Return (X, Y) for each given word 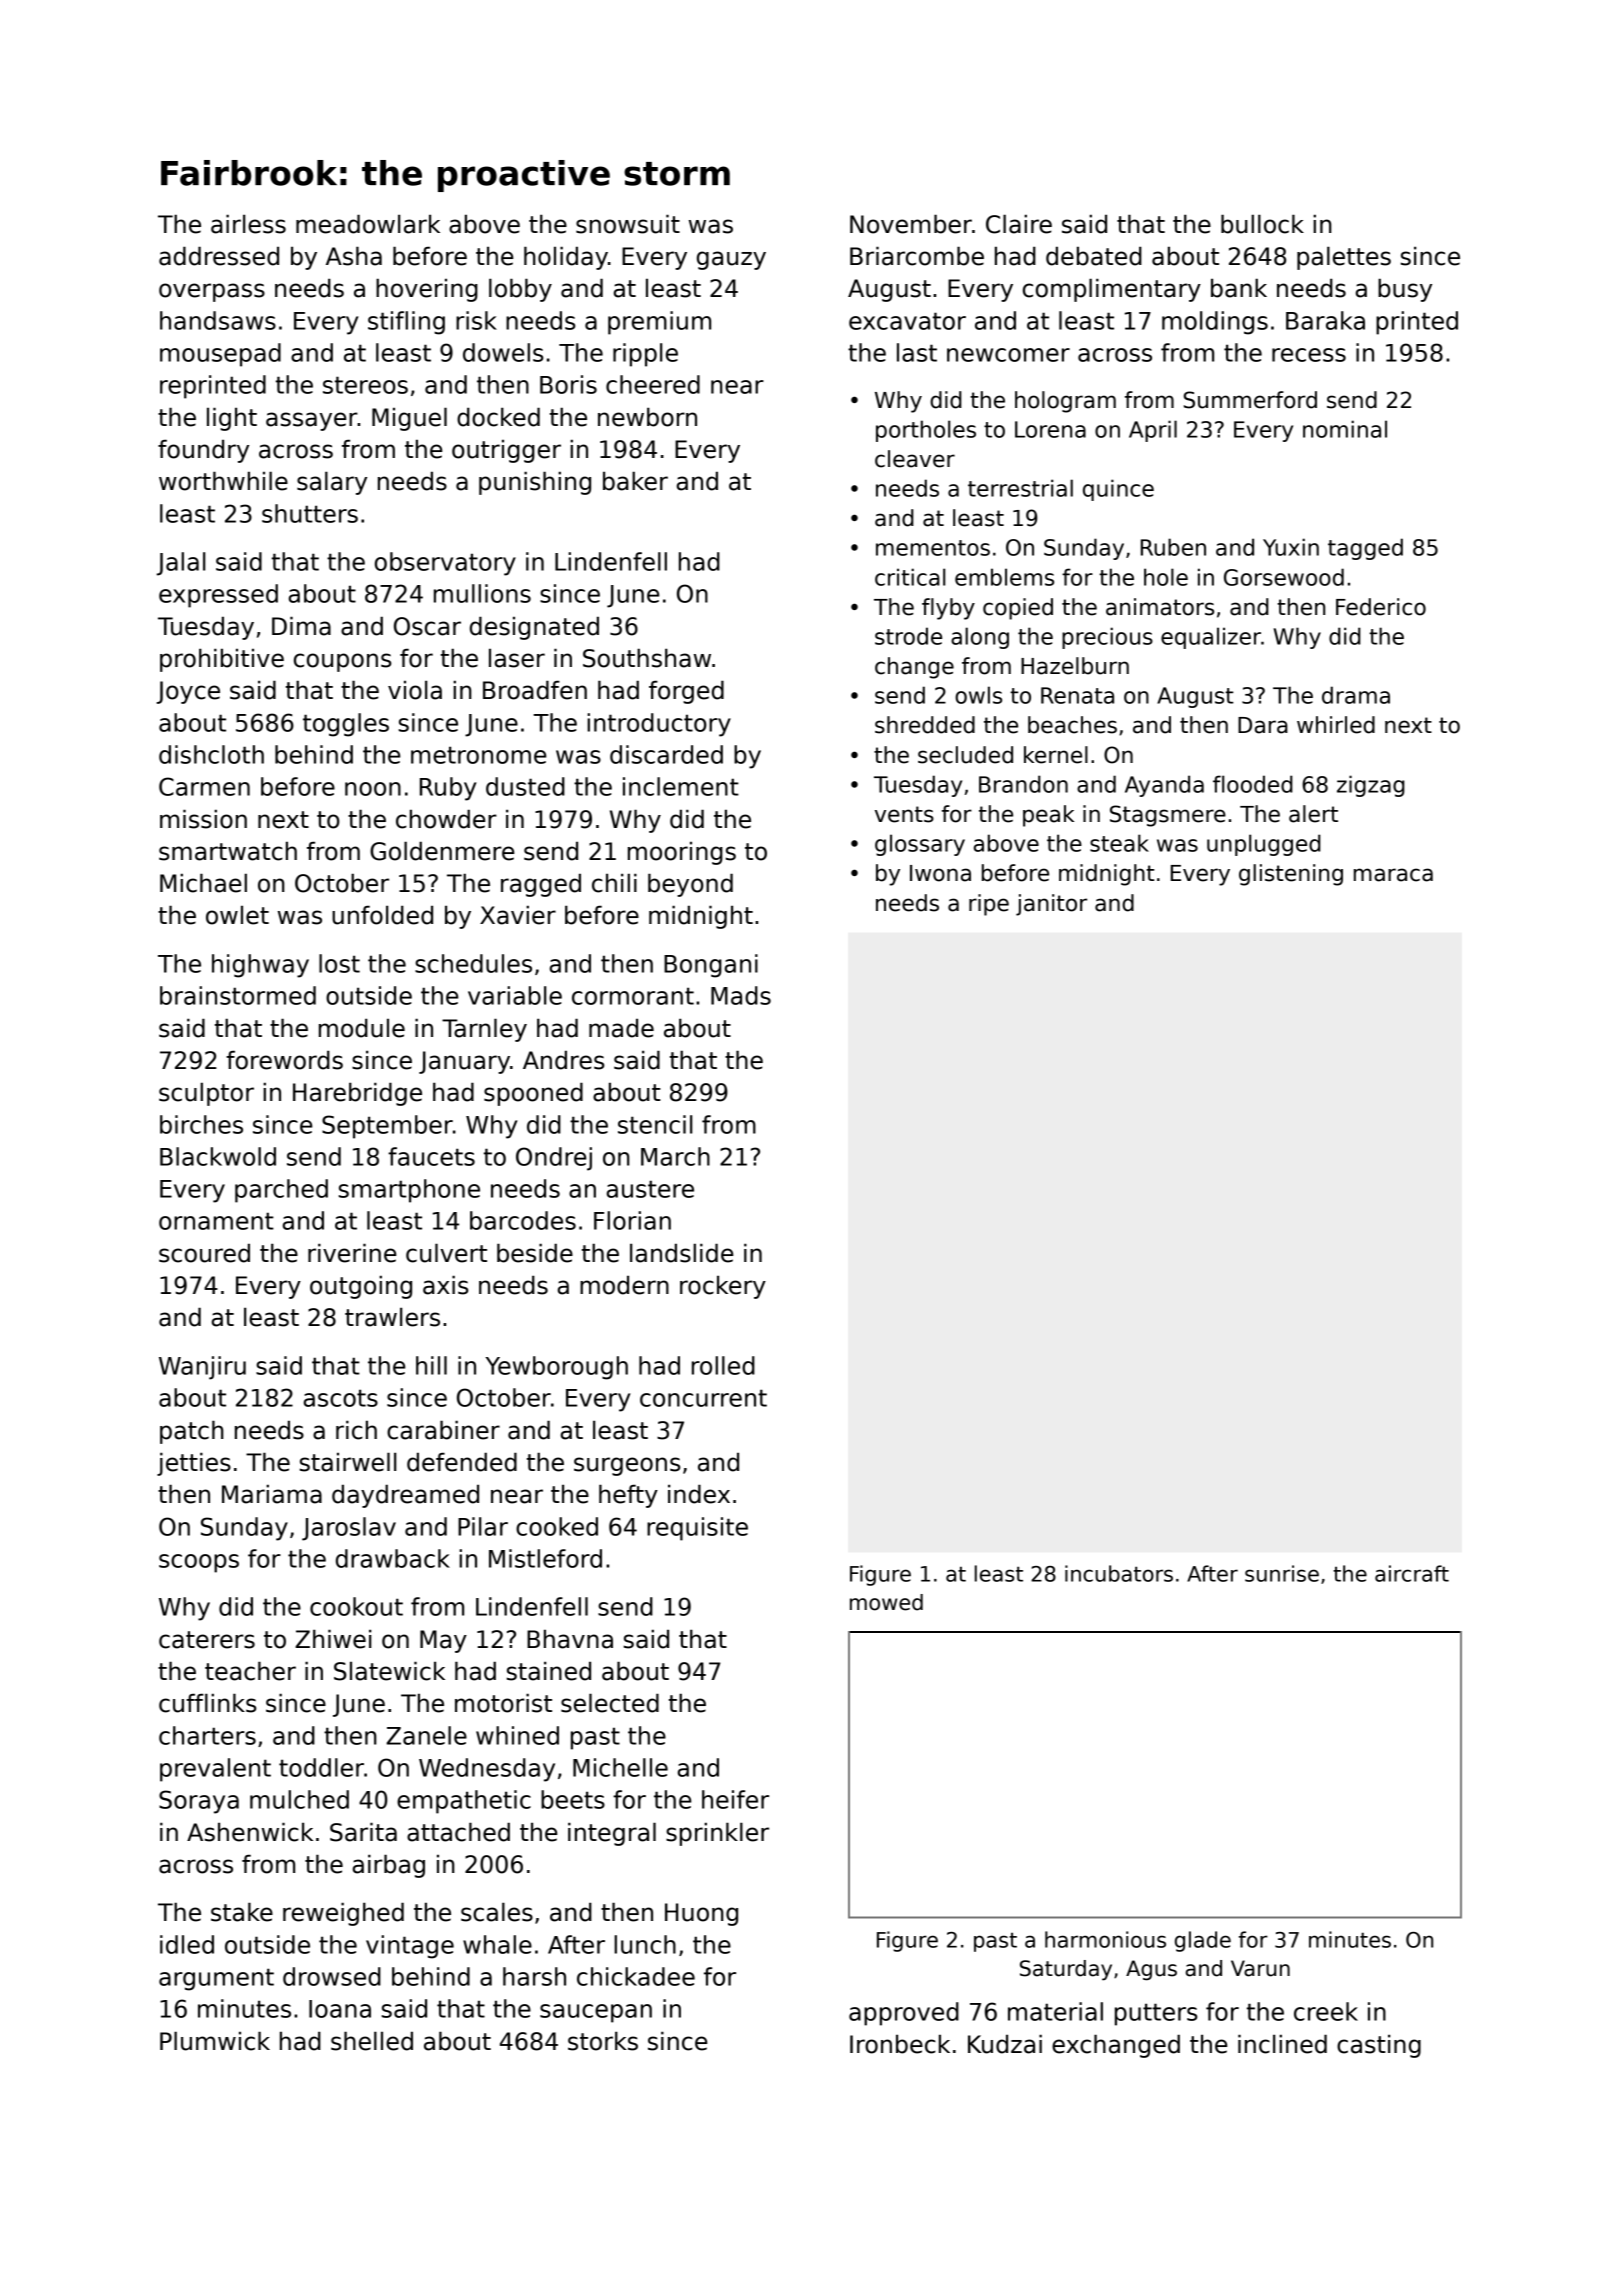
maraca (1393, 875)
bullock (1262, 224)
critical (910, 577)
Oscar (427, 626)
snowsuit (628, 224)
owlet (237, 915)
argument (216, 1979)
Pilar (483, 1526)
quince (1118, 490)
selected (610, 1703)
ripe (989, 905)
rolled (723, 1365)
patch (192, 1432)
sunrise (1282, 1573)
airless (248, 224)
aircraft (1412, 1573)
